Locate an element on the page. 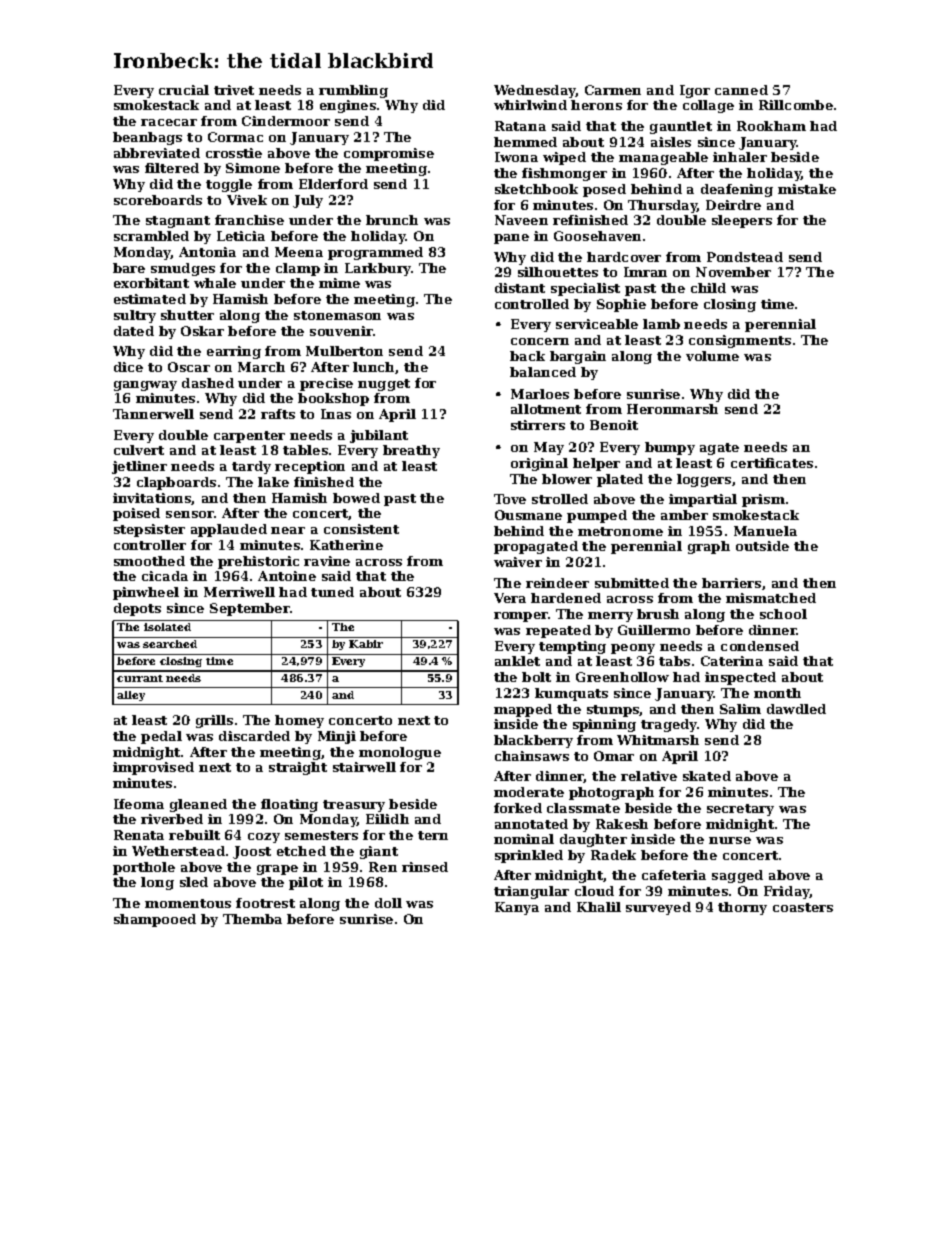  culvert is located at coordinates (139, 450).
